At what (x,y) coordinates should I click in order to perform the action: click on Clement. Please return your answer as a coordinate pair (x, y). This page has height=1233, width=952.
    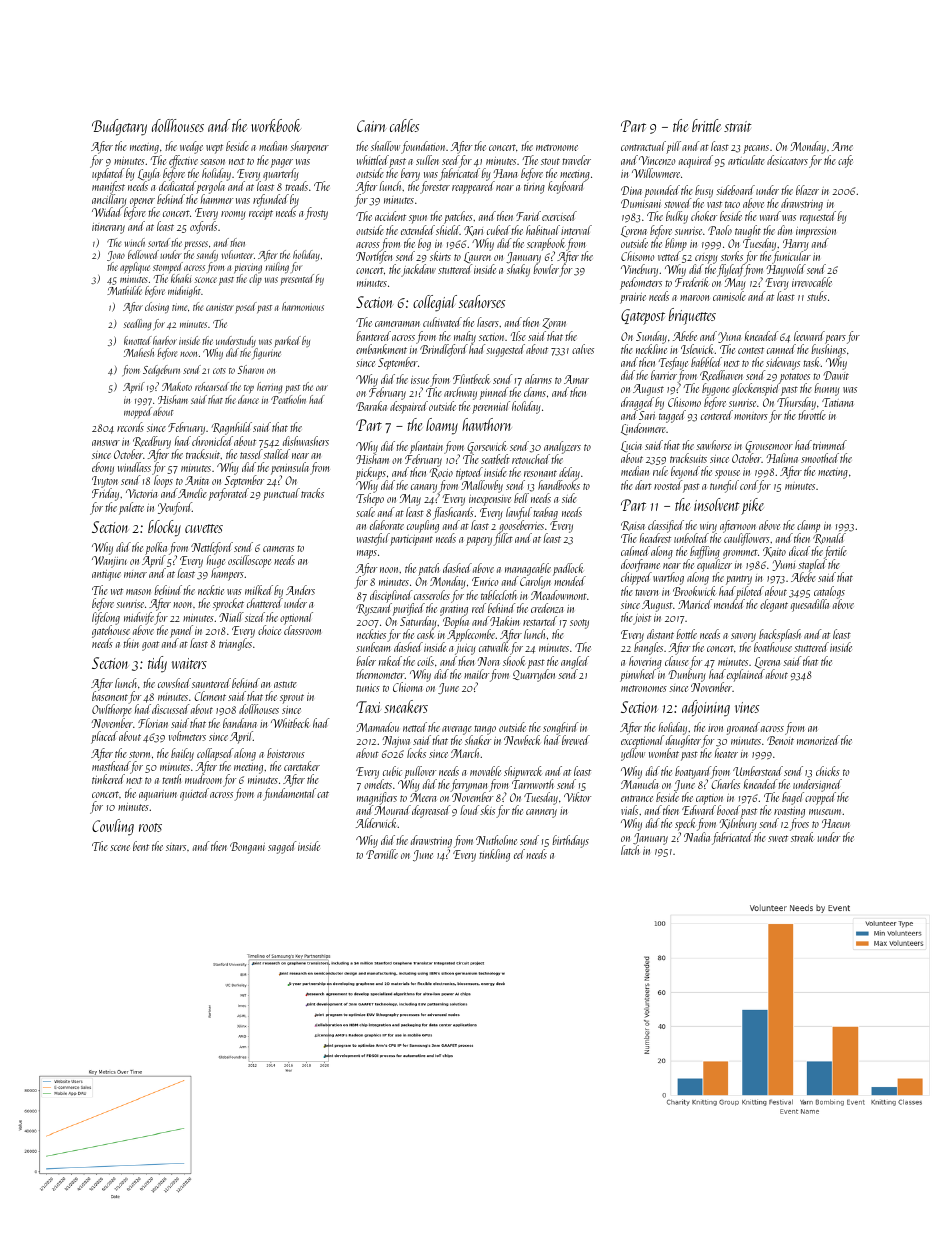
    Looking at the image, I should click on (210, 696).
